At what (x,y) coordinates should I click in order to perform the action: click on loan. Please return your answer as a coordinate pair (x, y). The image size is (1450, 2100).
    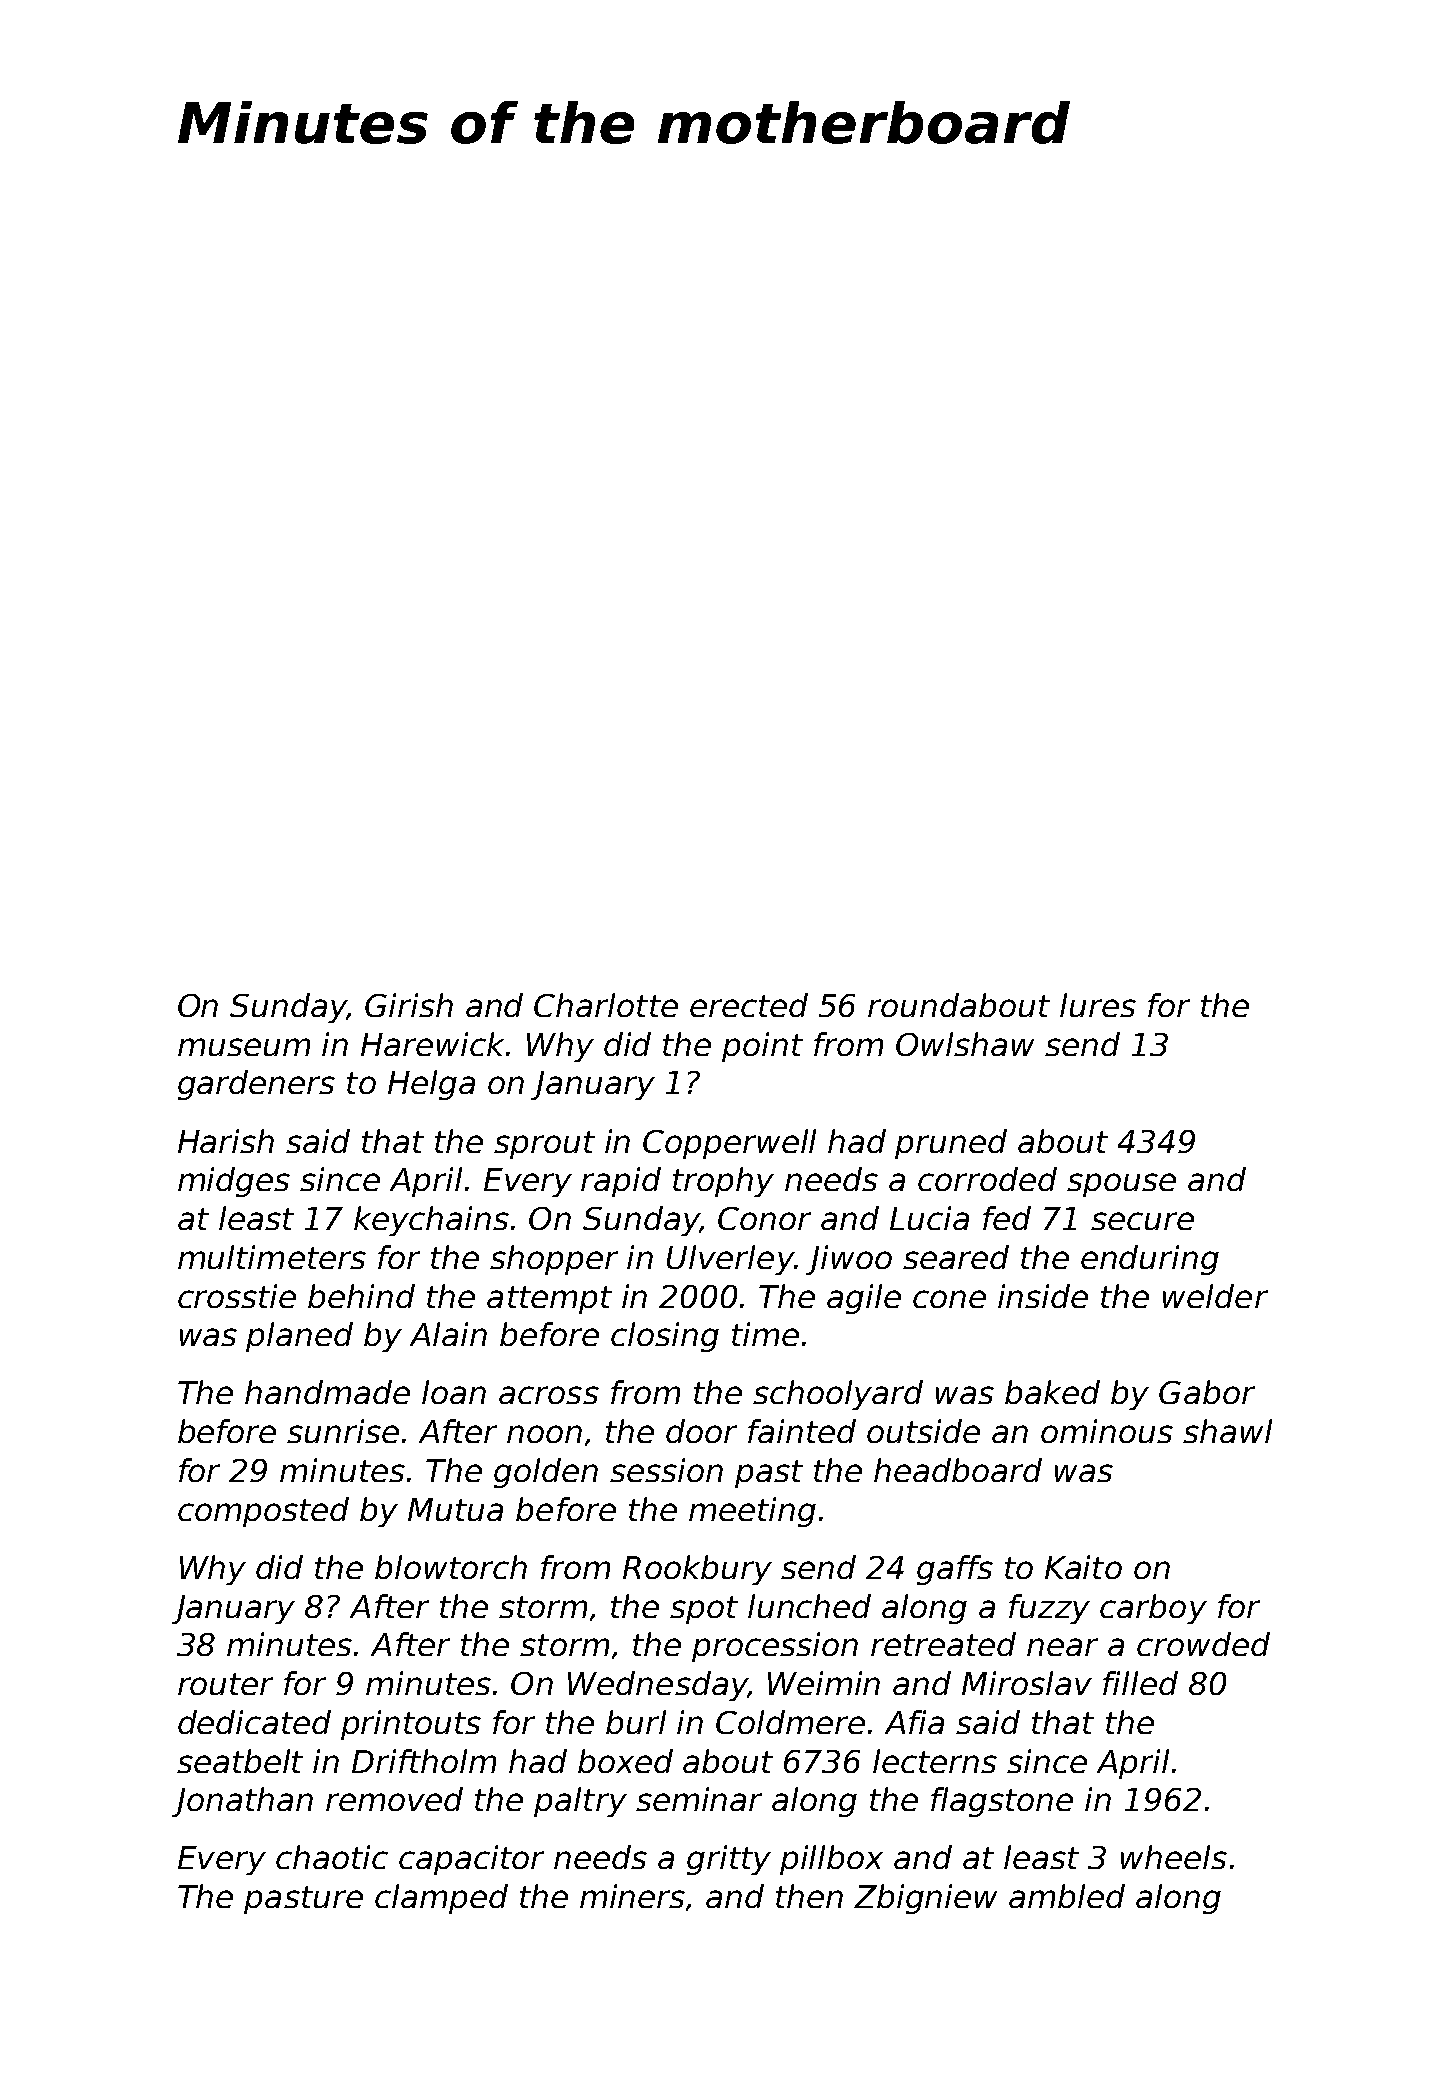
    Looking at the image, I should click on (454, 1392).
